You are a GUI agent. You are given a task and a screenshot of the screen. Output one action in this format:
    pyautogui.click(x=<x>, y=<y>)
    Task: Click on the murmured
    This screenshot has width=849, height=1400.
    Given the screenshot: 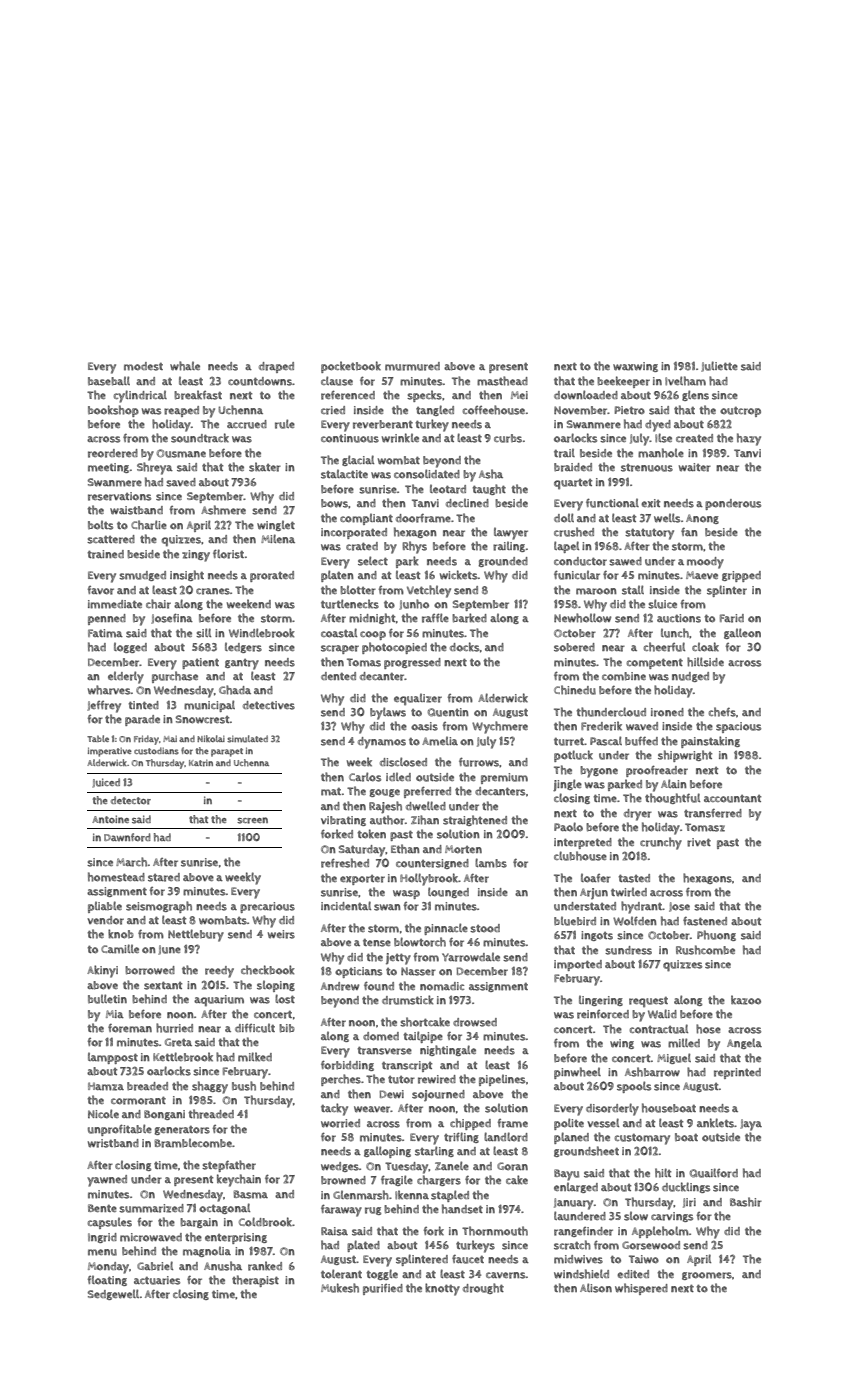 What is the action you would take?
    pyautogui.click(x=412, y=366)
